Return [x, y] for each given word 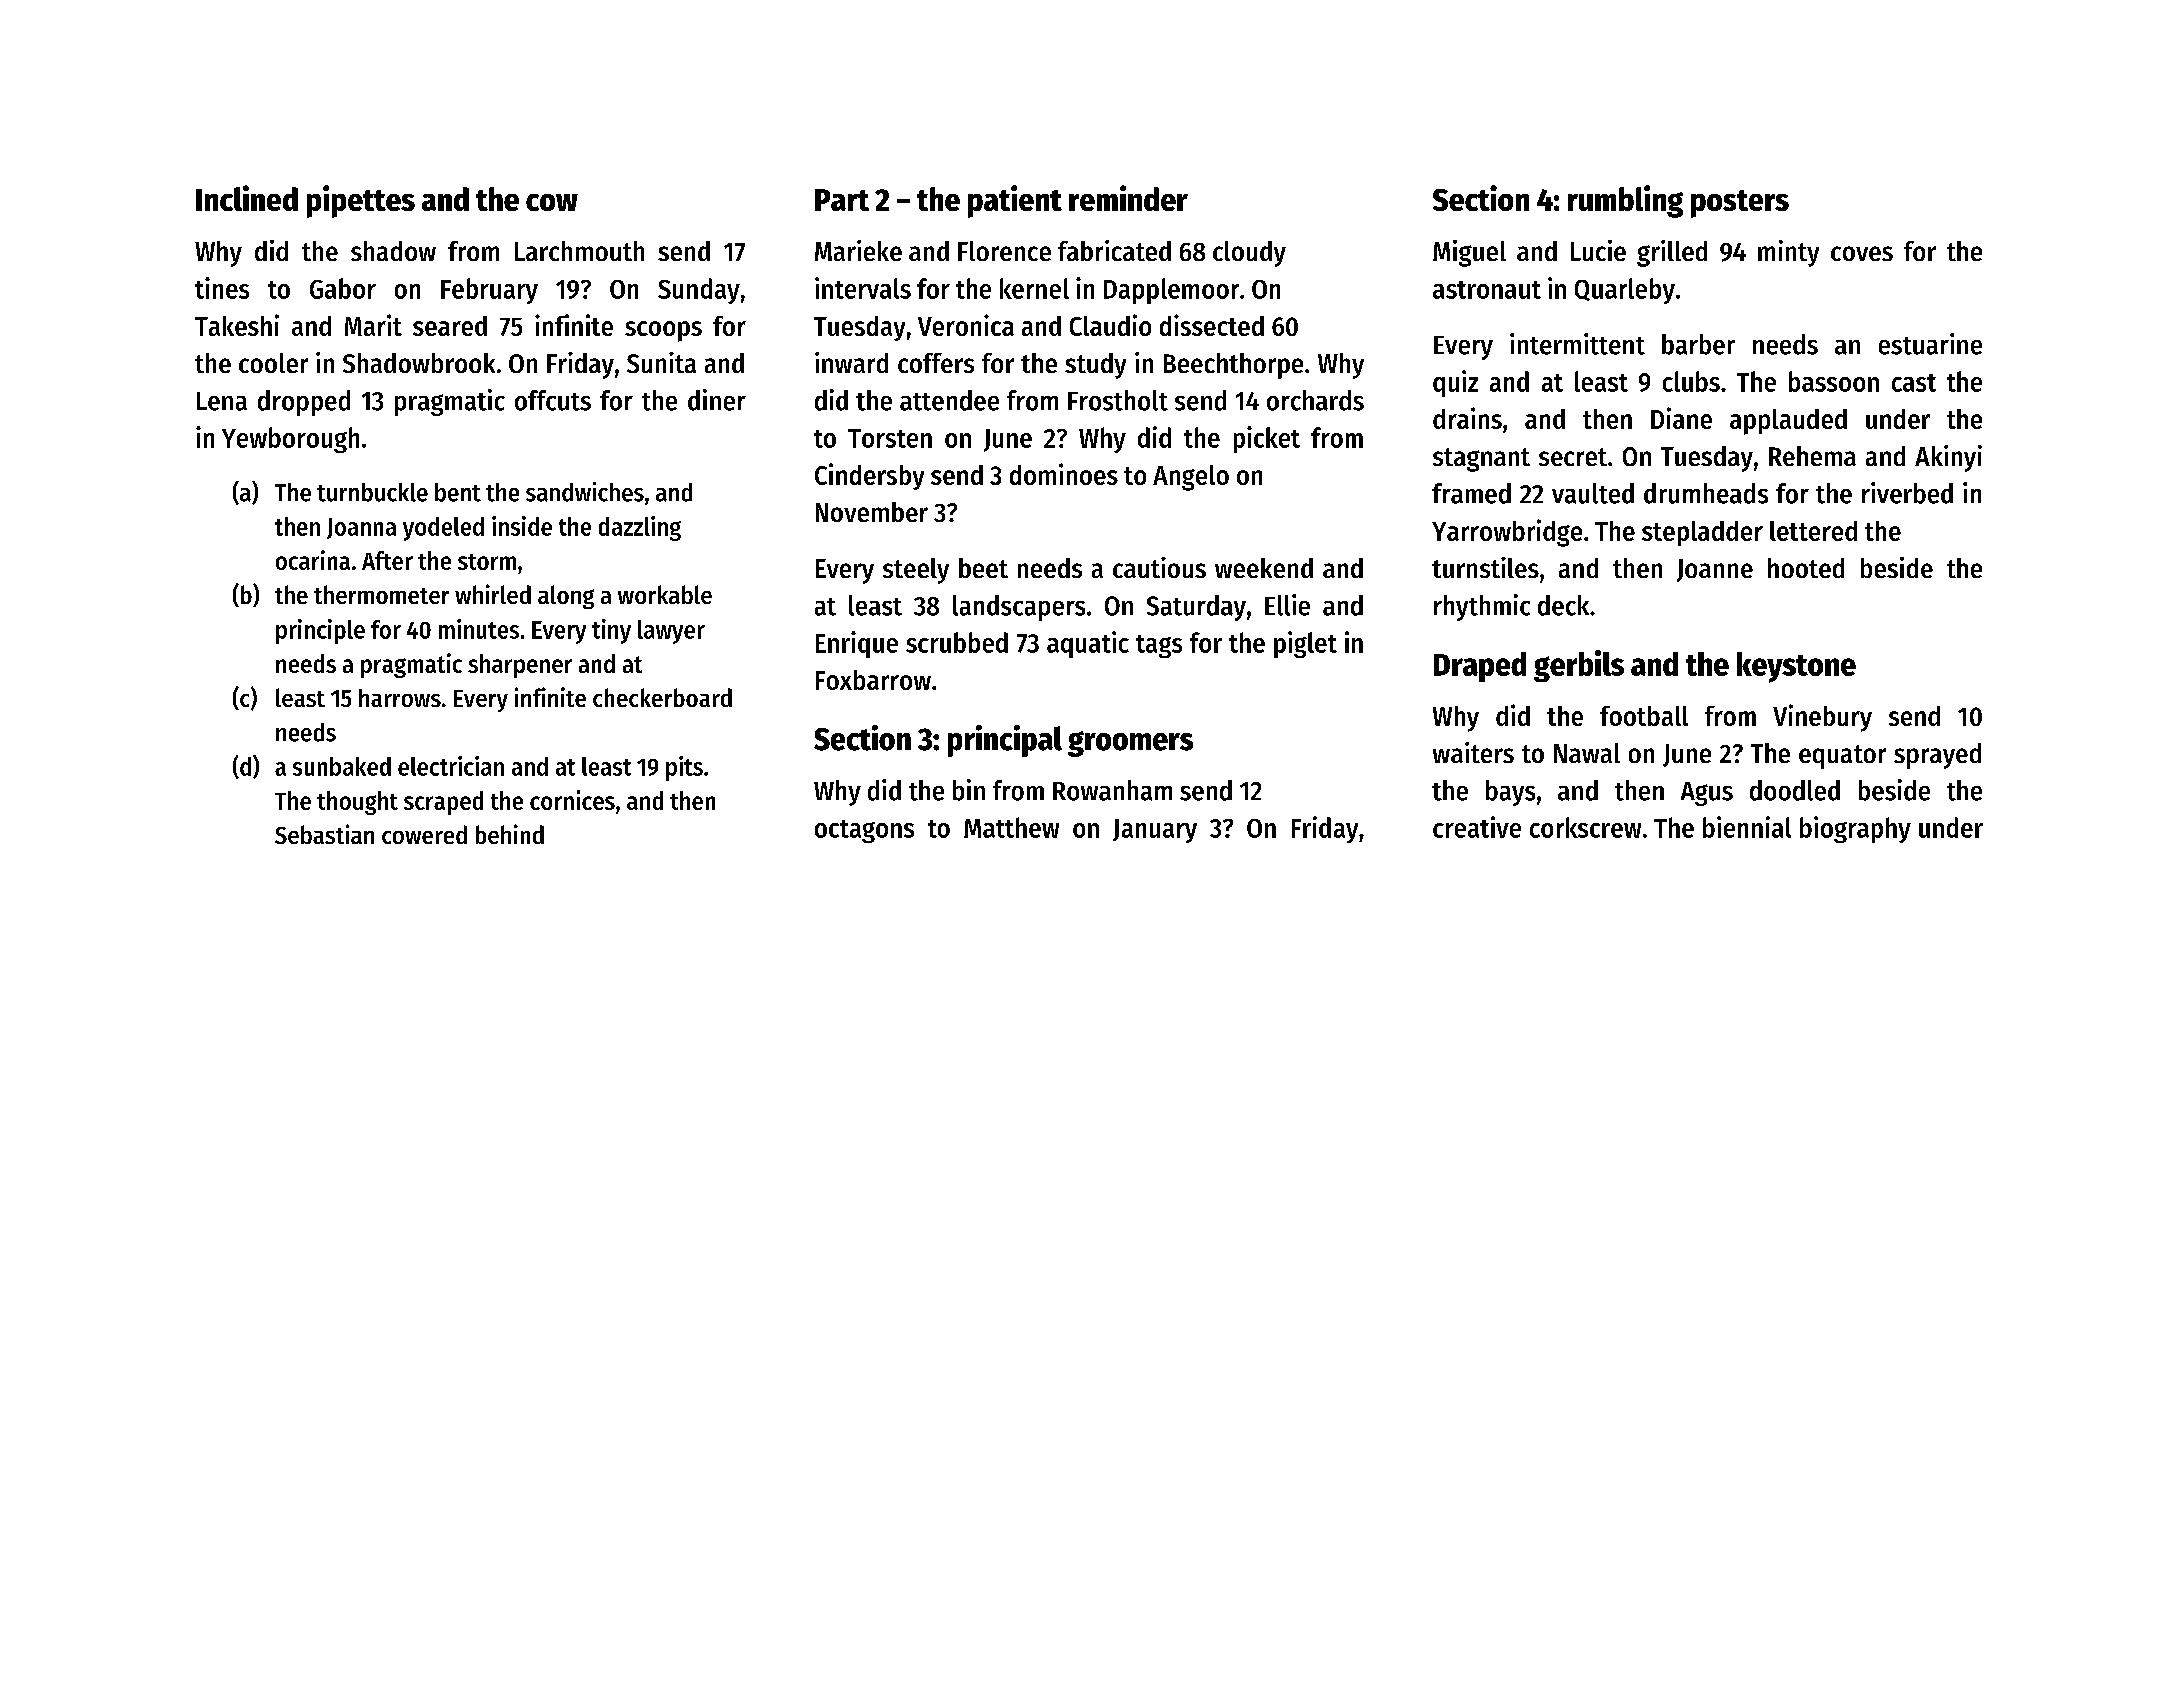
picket [1267, 439]
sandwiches [585, 492]
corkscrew [1585, 827]
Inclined [247, 198]
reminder [1128, 198]
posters [1740, 204]
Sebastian [324, 834]
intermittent [1577, 344]
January [1155, 831]
